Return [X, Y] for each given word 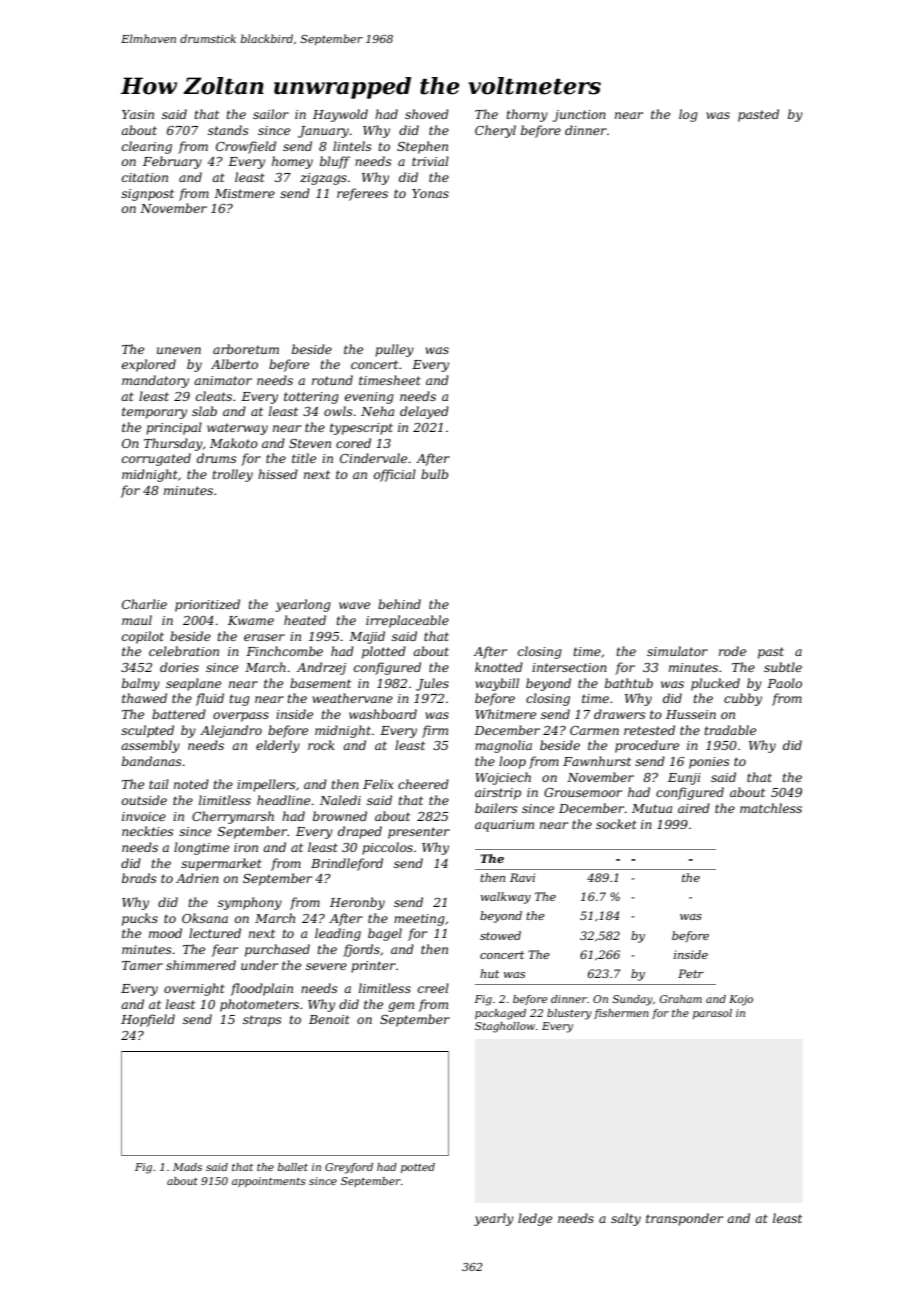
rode [732, 651]
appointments [269, 1182]
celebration [184, 651]
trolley [233, 475]
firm [435, 731]
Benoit [329, 1019]
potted [418, 1168]
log [688, 115]
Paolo [784, 683]
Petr [691, 973]
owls [338, 411]
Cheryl [495, 131]
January [323, 132]
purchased [277, 950]
